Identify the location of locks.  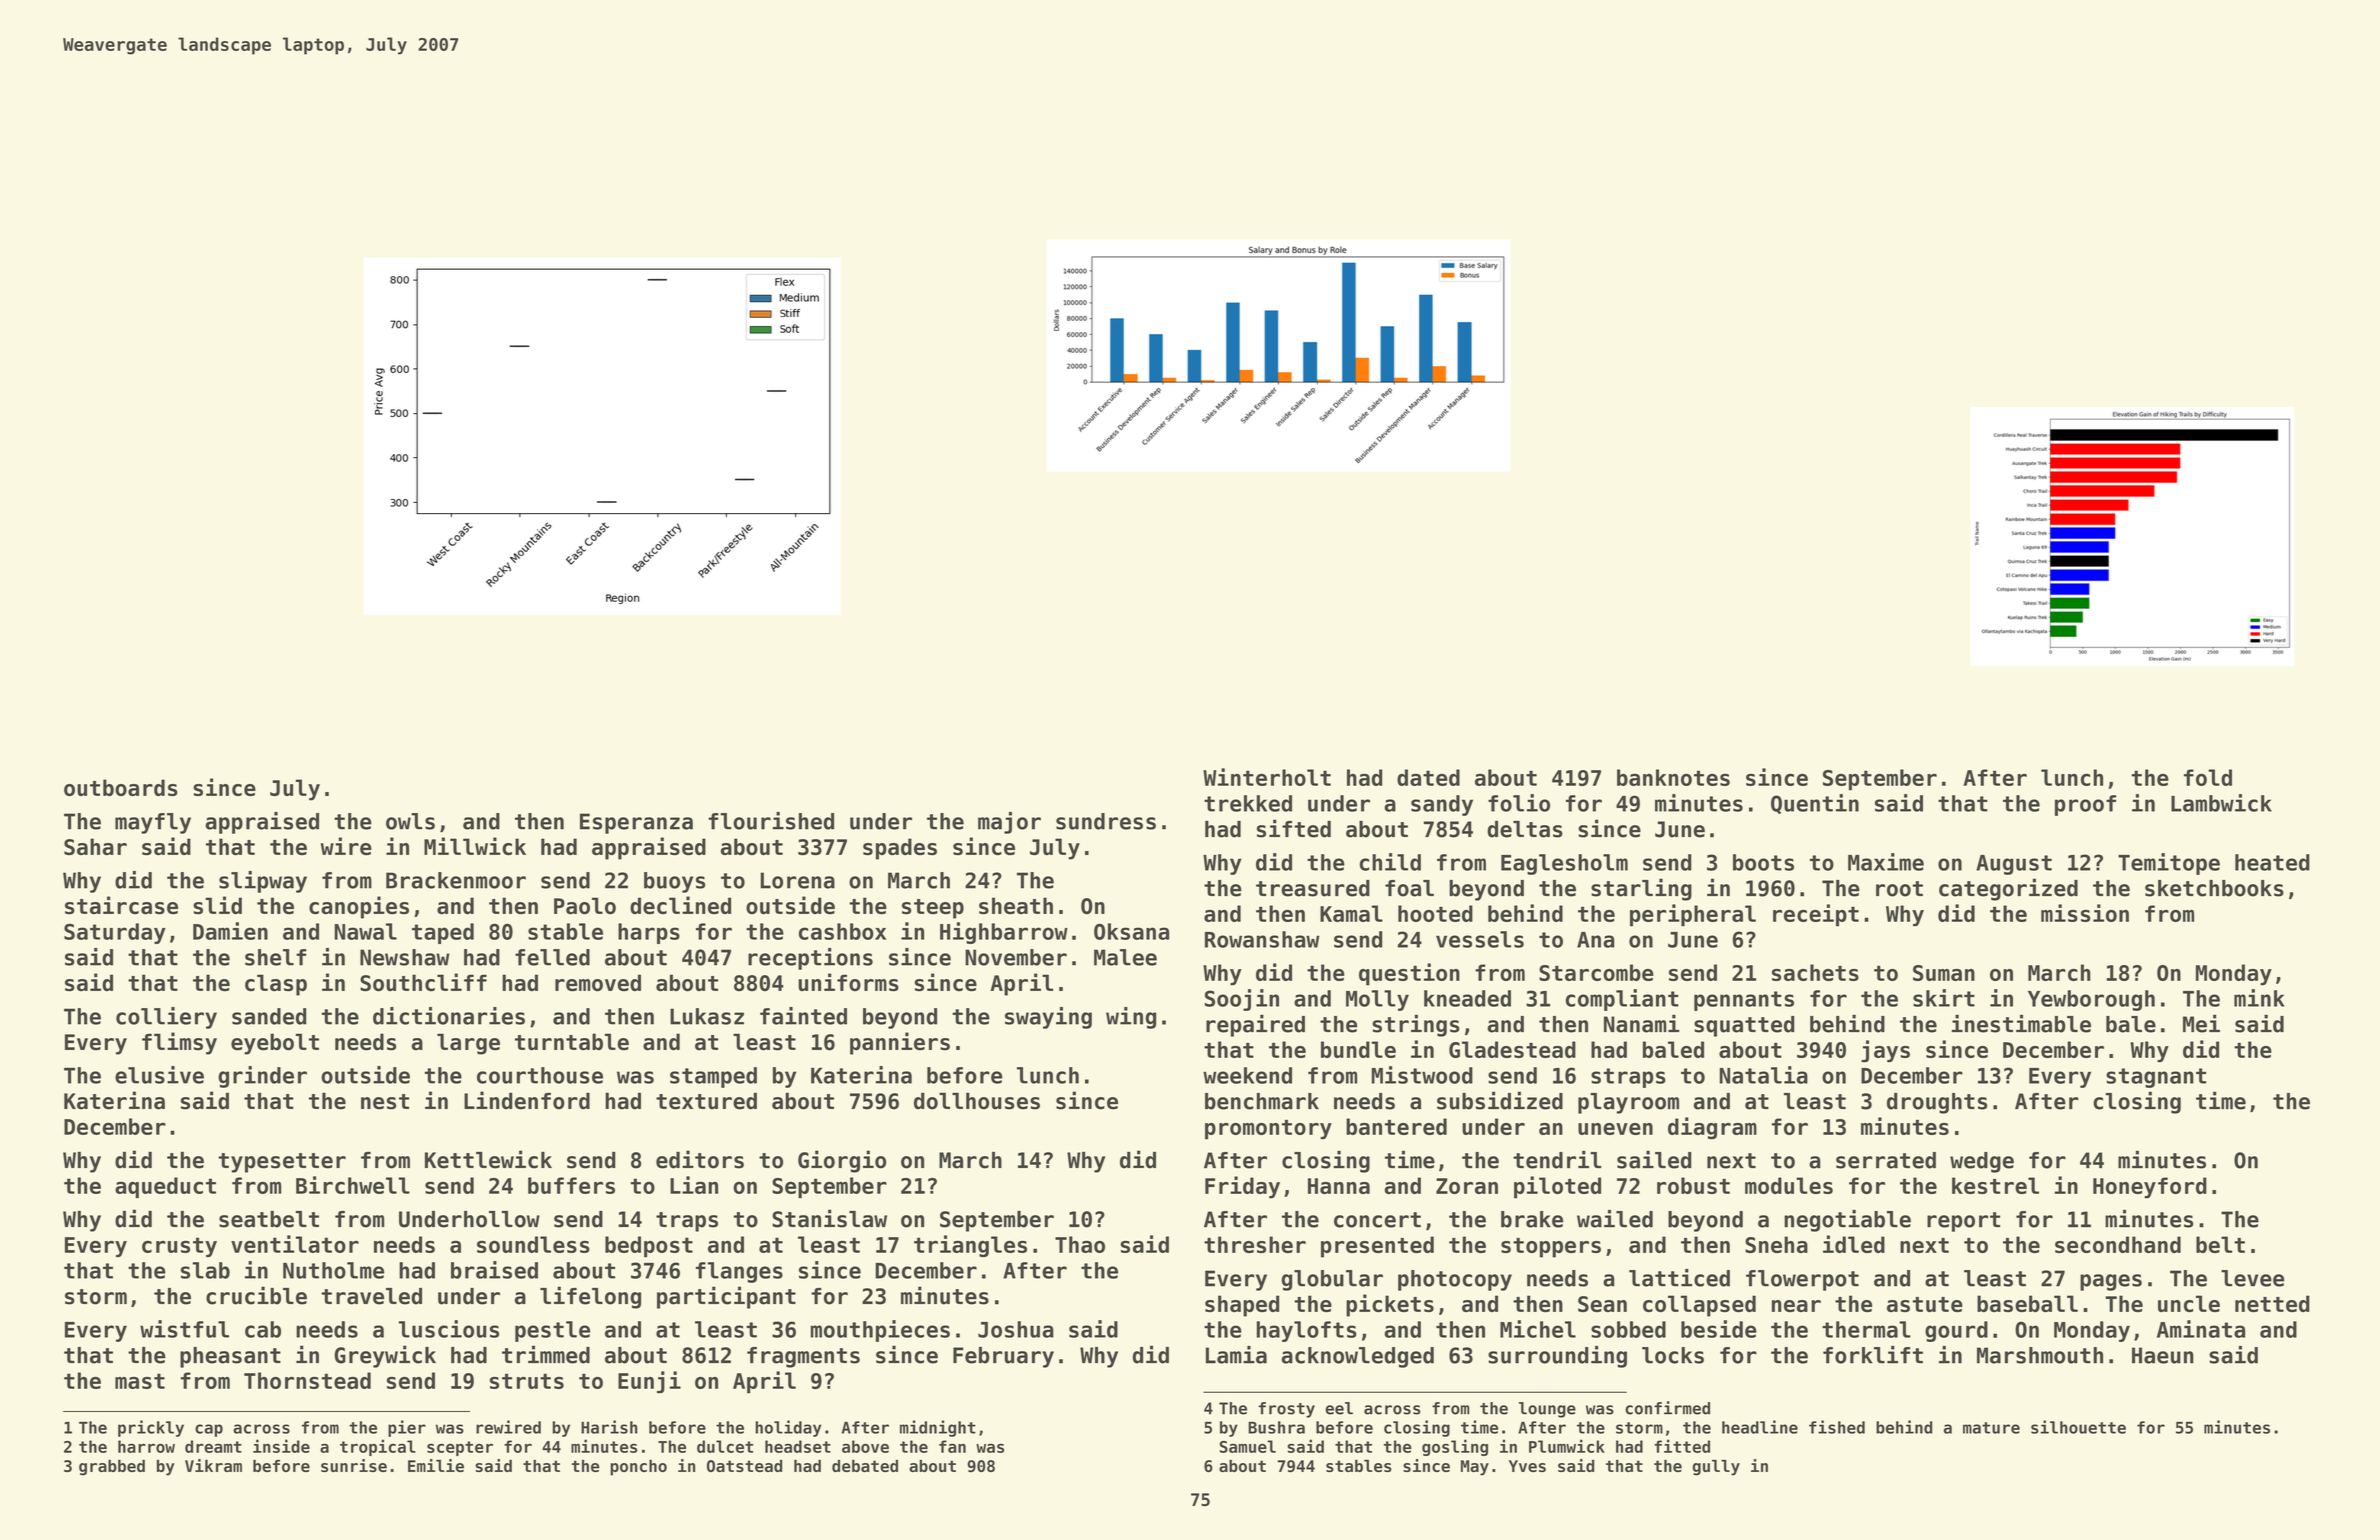
(1673, 1355).
